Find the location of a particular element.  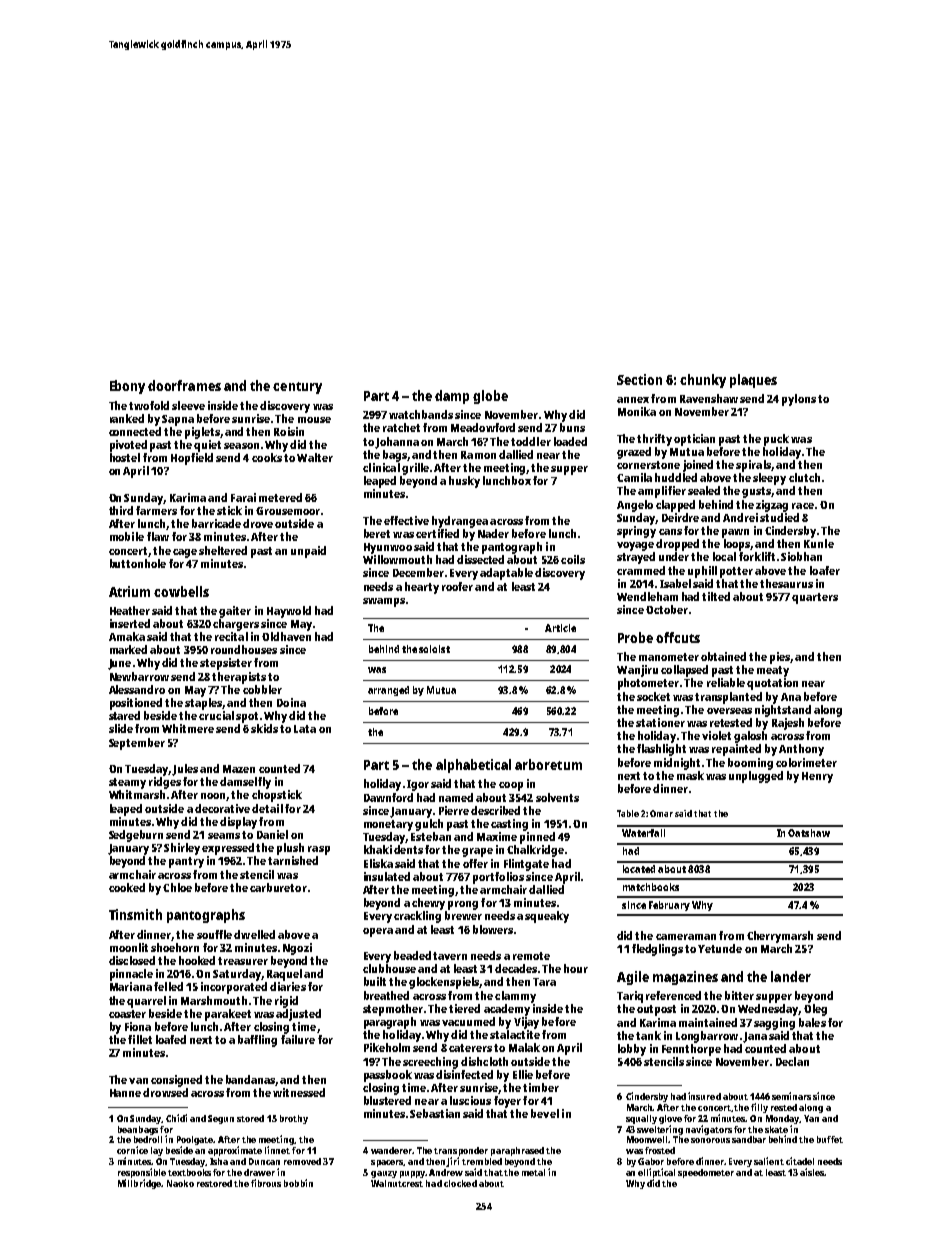

sleeve is located at coordinates (188, 405).
